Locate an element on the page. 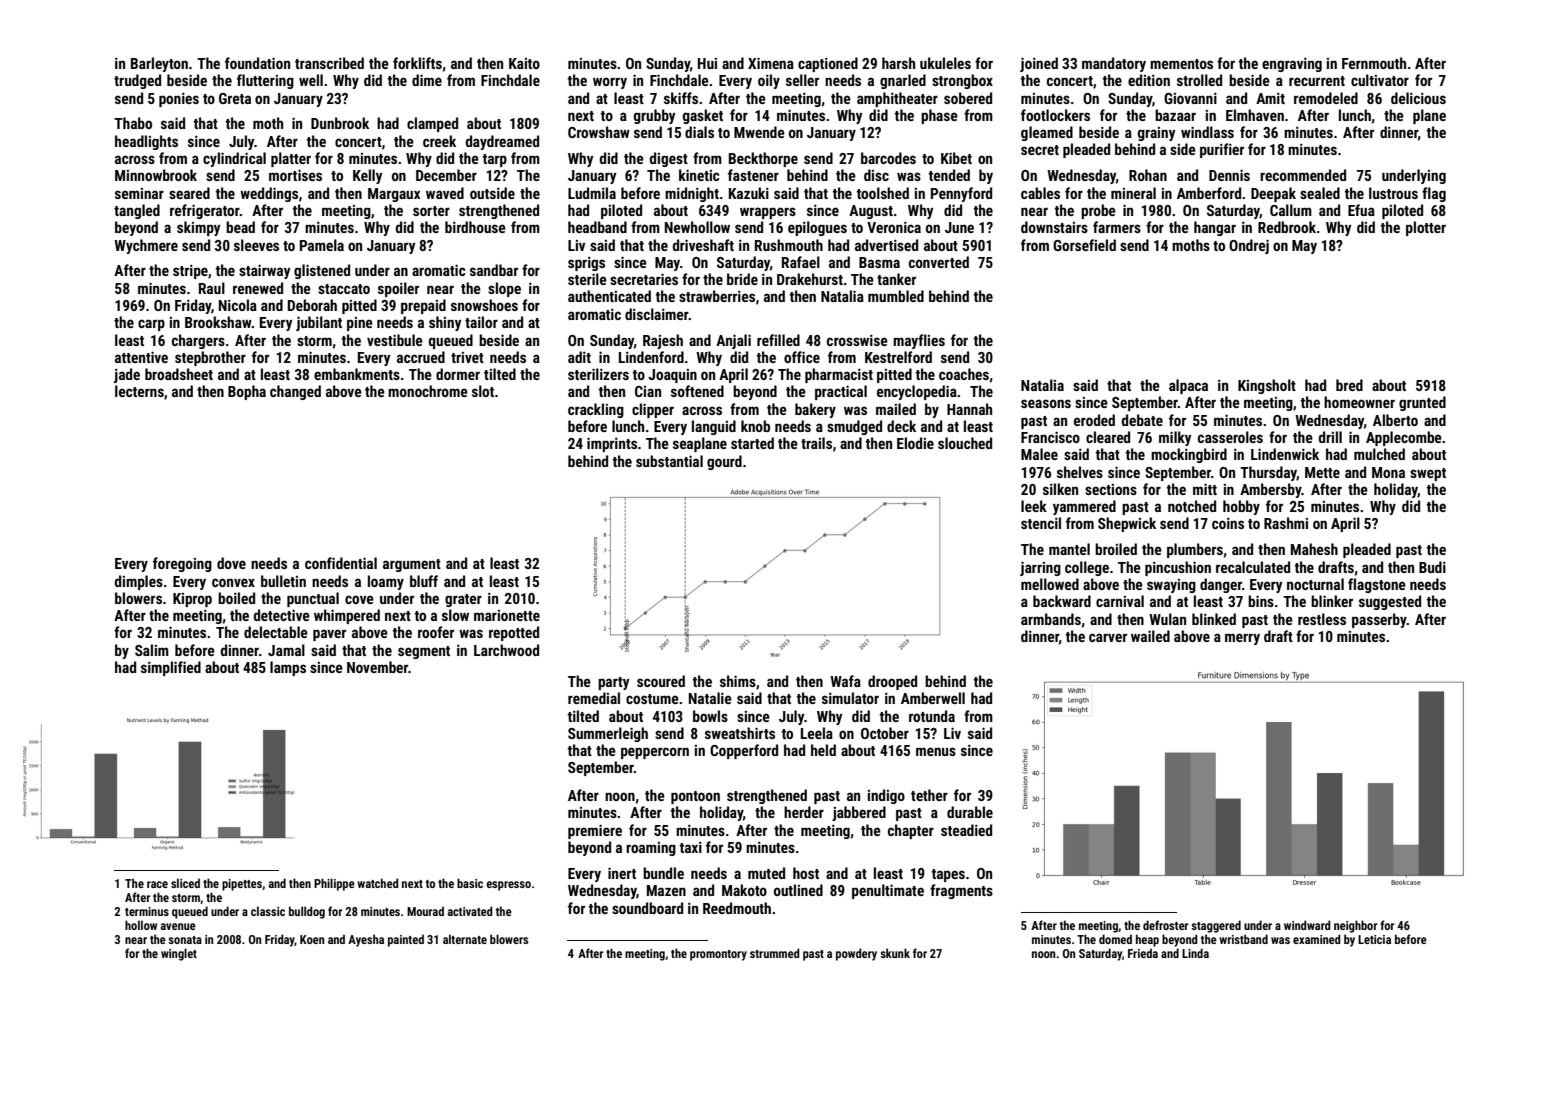  lustrous is located at coordinates (1393, 193).
